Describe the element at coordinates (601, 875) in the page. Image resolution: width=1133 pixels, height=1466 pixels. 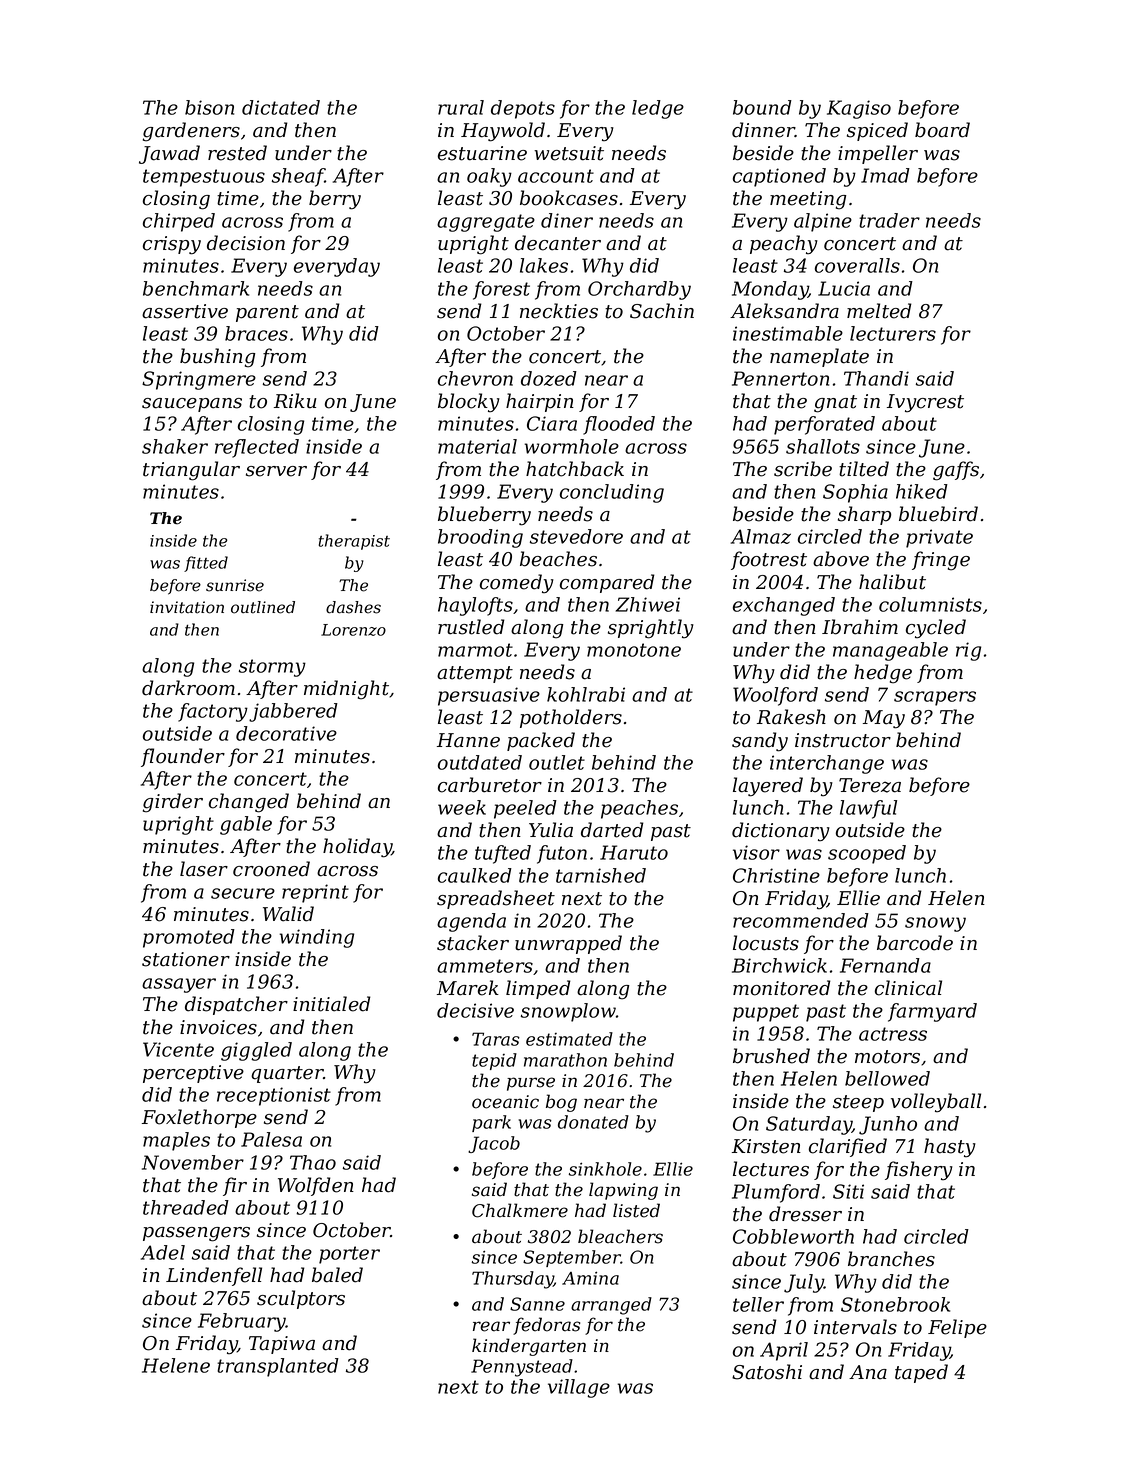
I see `tarnished` at that location.
